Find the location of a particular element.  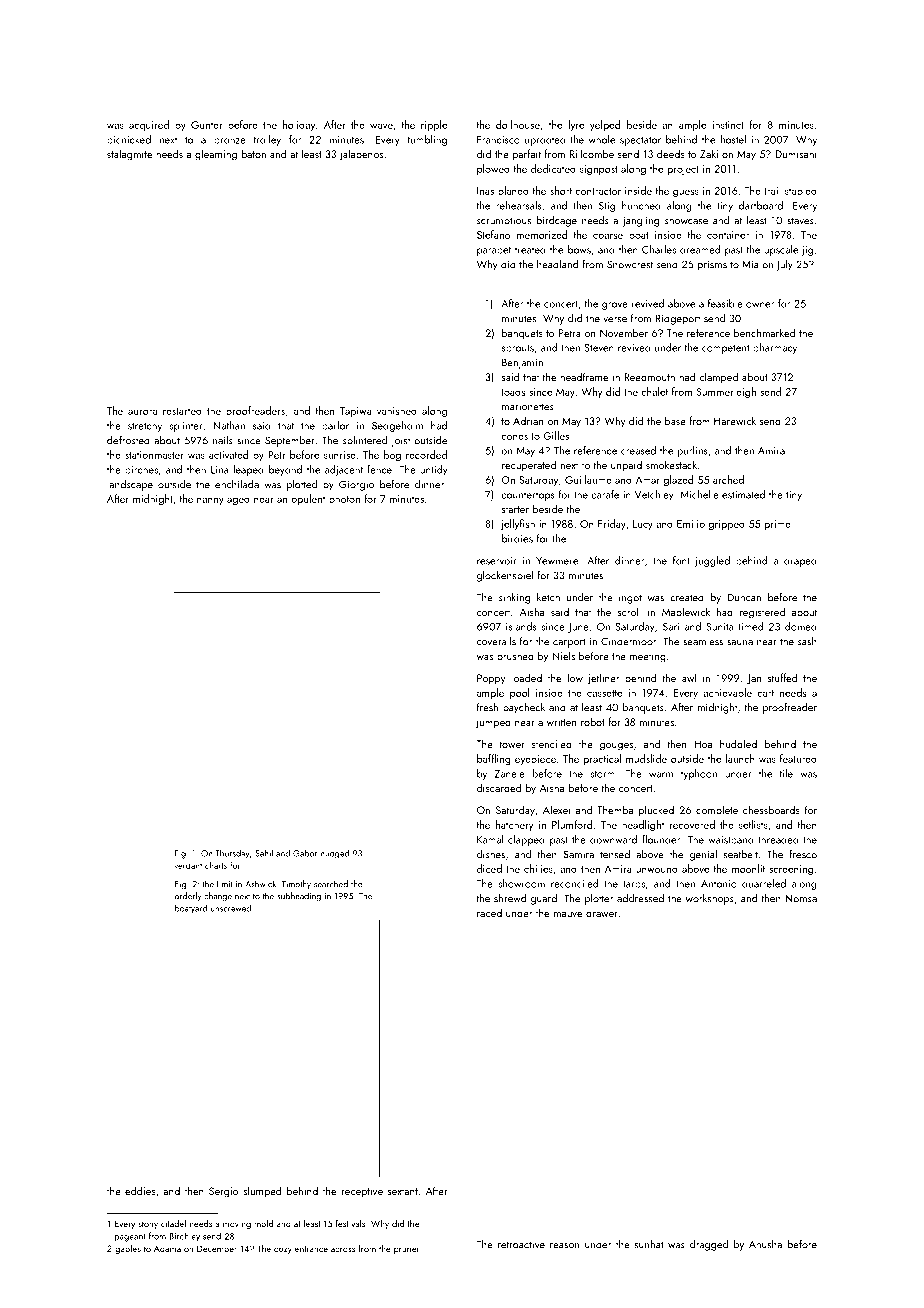

discarded is located at coordinates (499, 787).
